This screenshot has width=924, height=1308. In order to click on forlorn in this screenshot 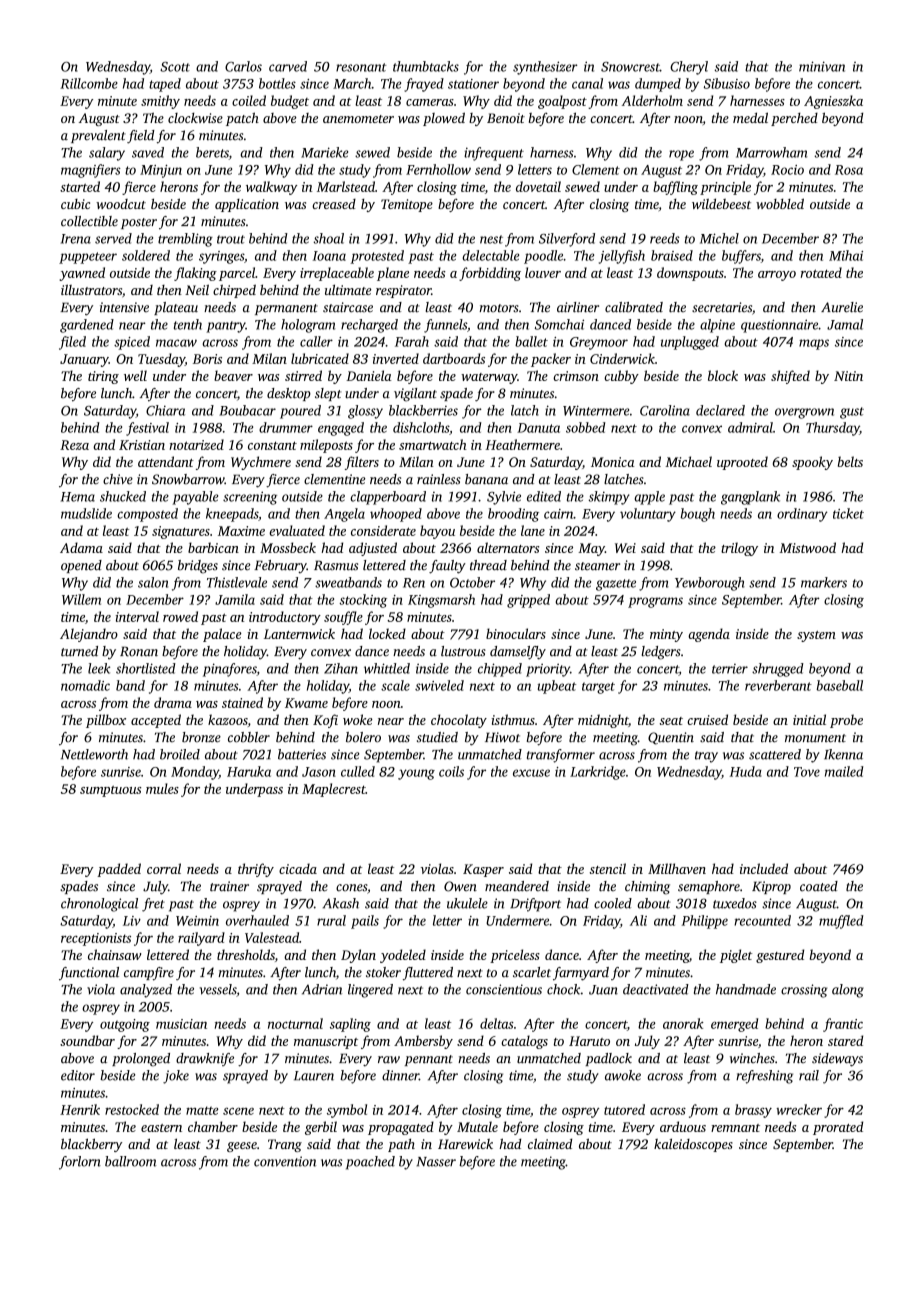, I will do `click(80, 1163)`.
